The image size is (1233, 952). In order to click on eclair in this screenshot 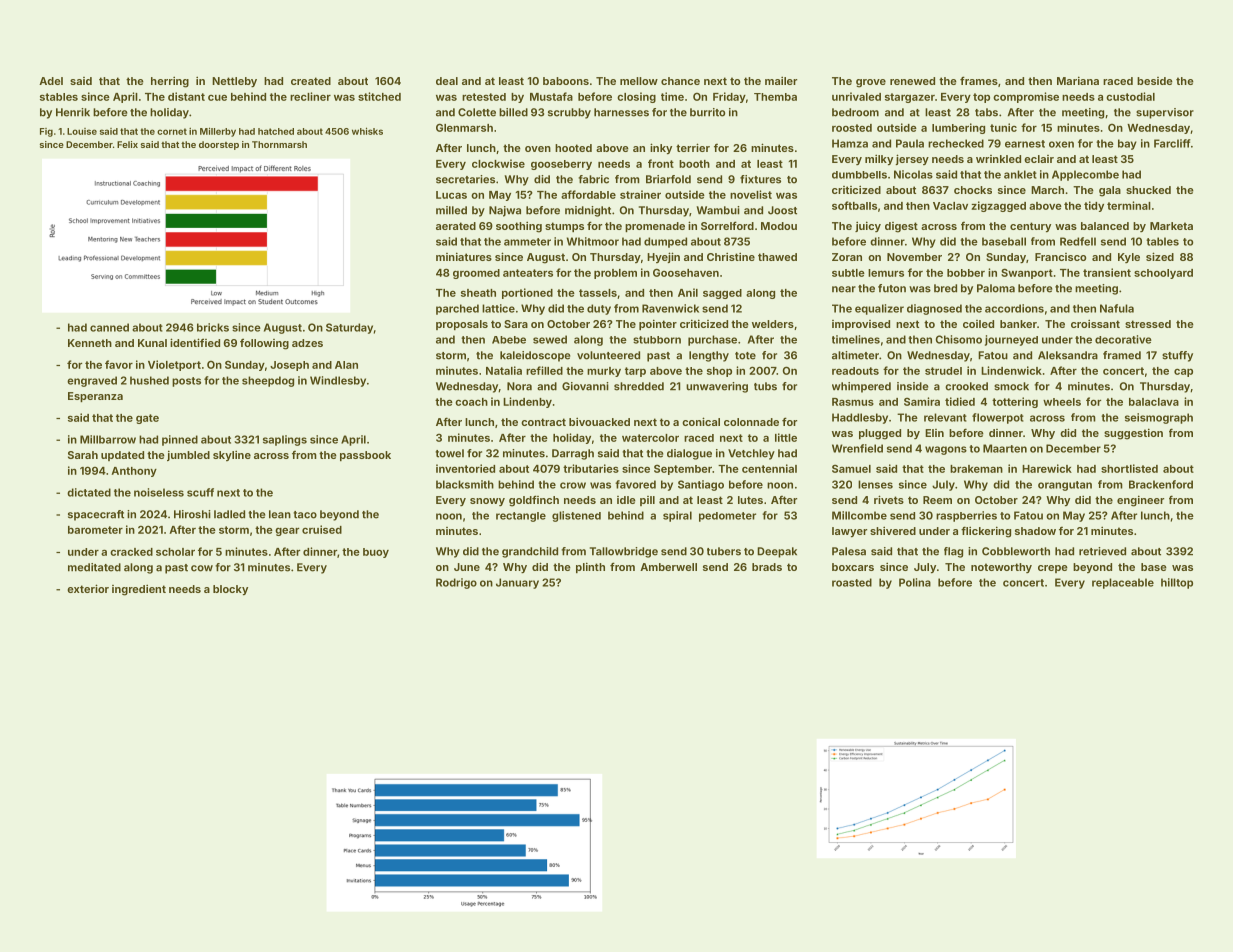, I will do `click(1039, 159)`.
